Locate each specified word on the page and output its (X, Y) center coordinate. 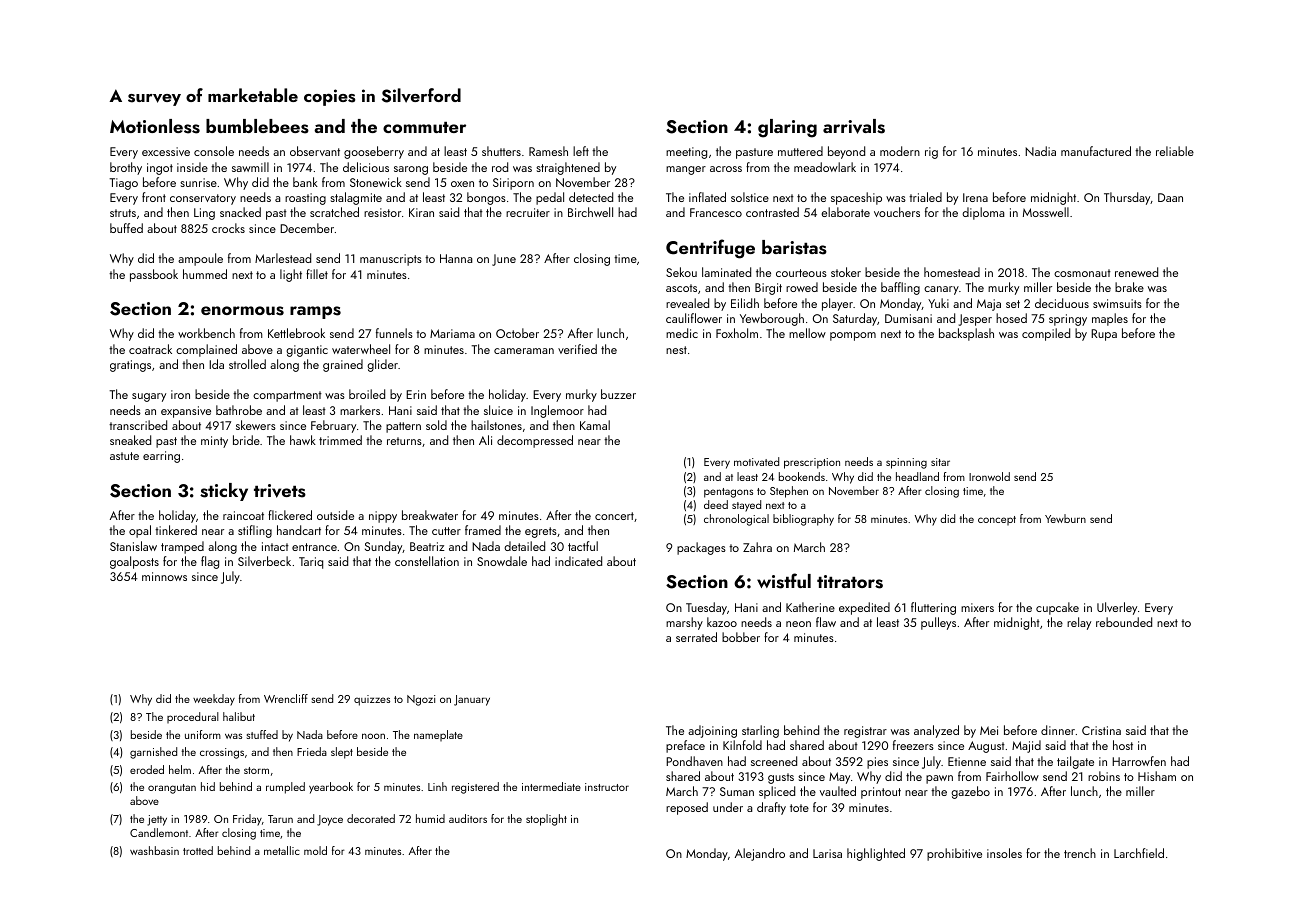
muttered (800, 151)
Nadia (1040, 151)
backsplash (966, 334)
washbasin (154, 850)
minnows (164, 576)
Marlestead (283, 258)
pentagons (728, 493)
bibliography (803, 520)
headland (917, 476)
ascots (681, 288)
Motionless (155, 126)
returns (404, 441)
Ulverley (1117, 608)
